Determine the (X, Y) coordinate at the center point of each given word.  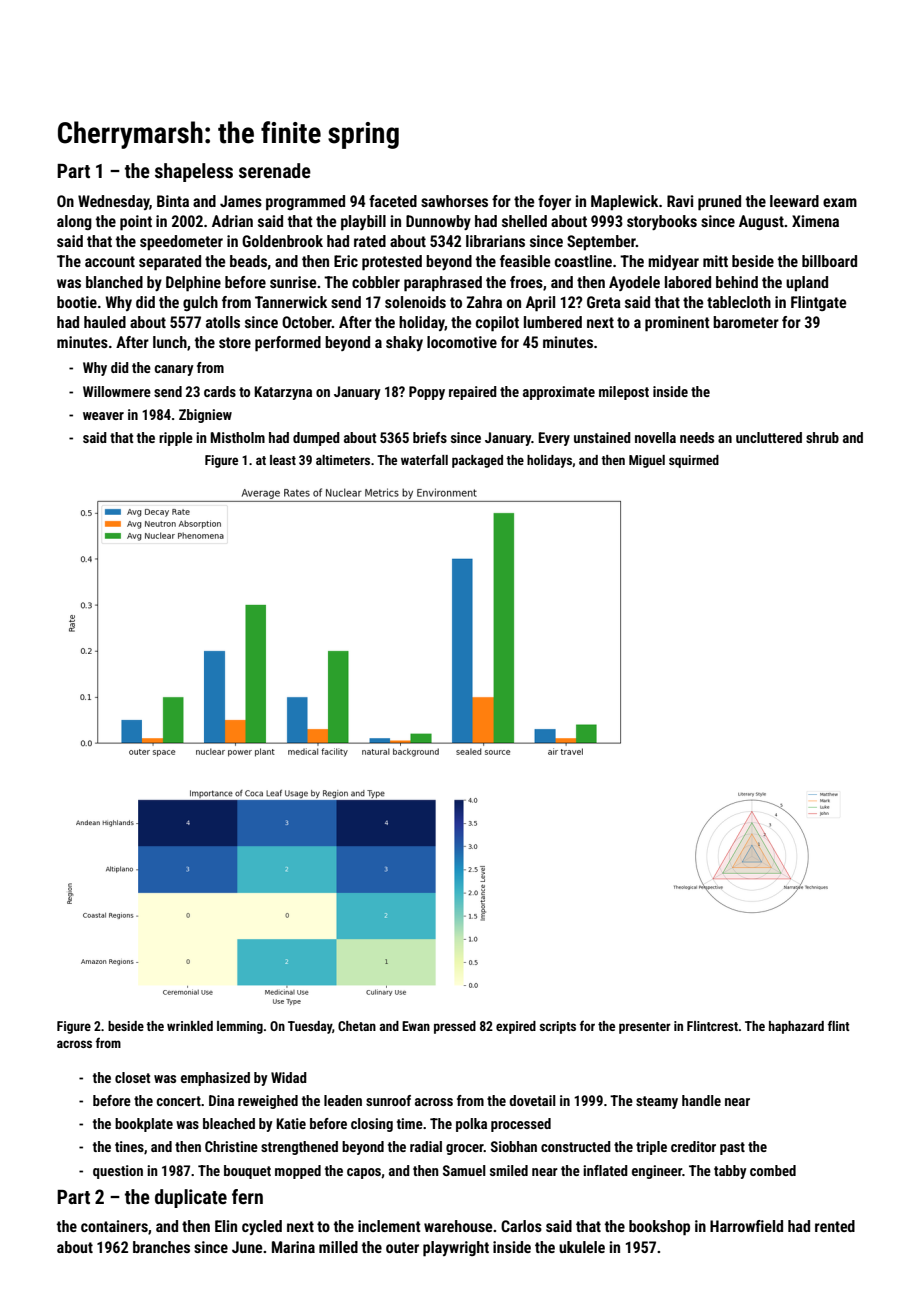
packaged (477, 461)
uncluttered (769, 437)
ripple (176, 439)
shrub (822, 437)
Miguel (647, 461)
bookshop (659, 1228)
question (118, 1172)
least (283, 460)
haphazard (796, 1027)
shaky (404, 343)
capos (364, 1173)
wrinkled (190, 1026)
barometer (746, 322)
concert (178, 1101)
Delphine (193, 284)
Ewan (416, 1026)
